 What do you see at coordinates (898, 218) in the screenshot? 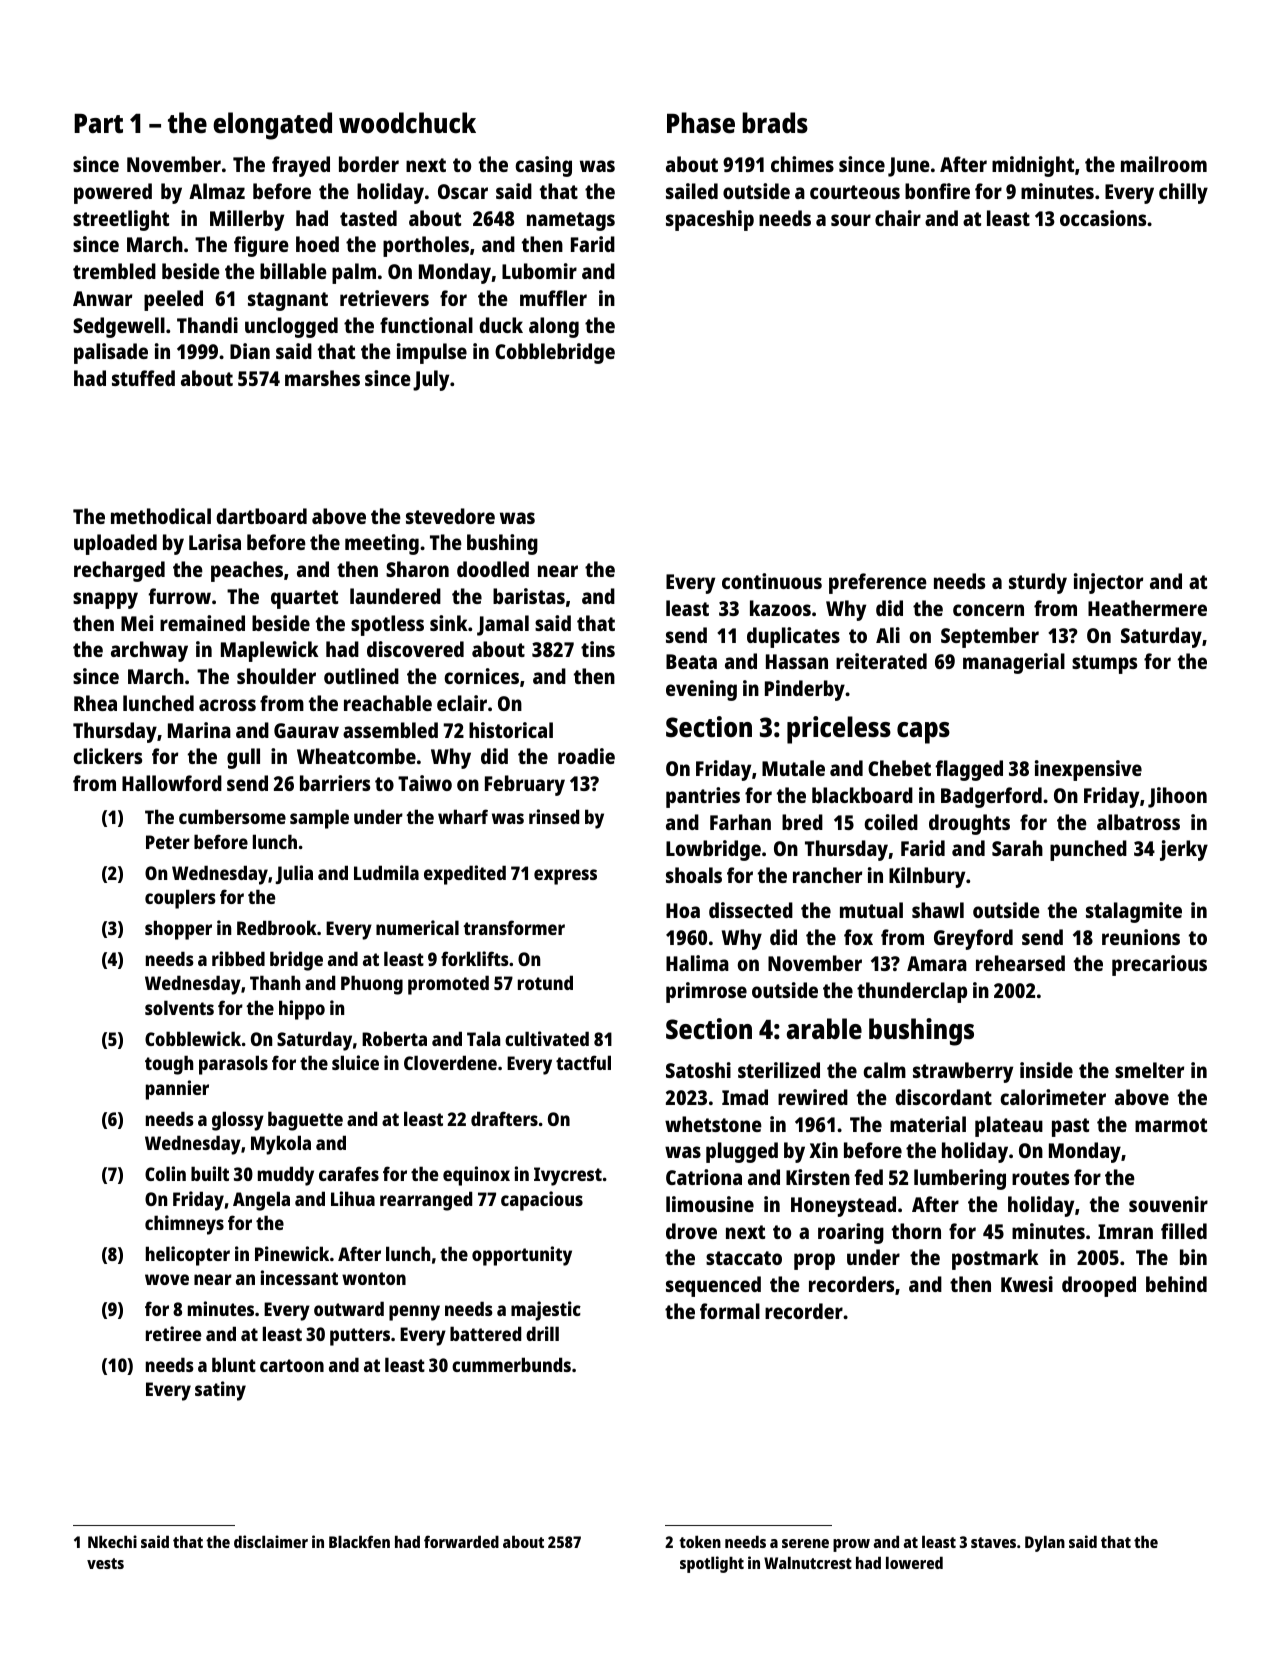
I see `chair` at bounding box center [898, 218].
